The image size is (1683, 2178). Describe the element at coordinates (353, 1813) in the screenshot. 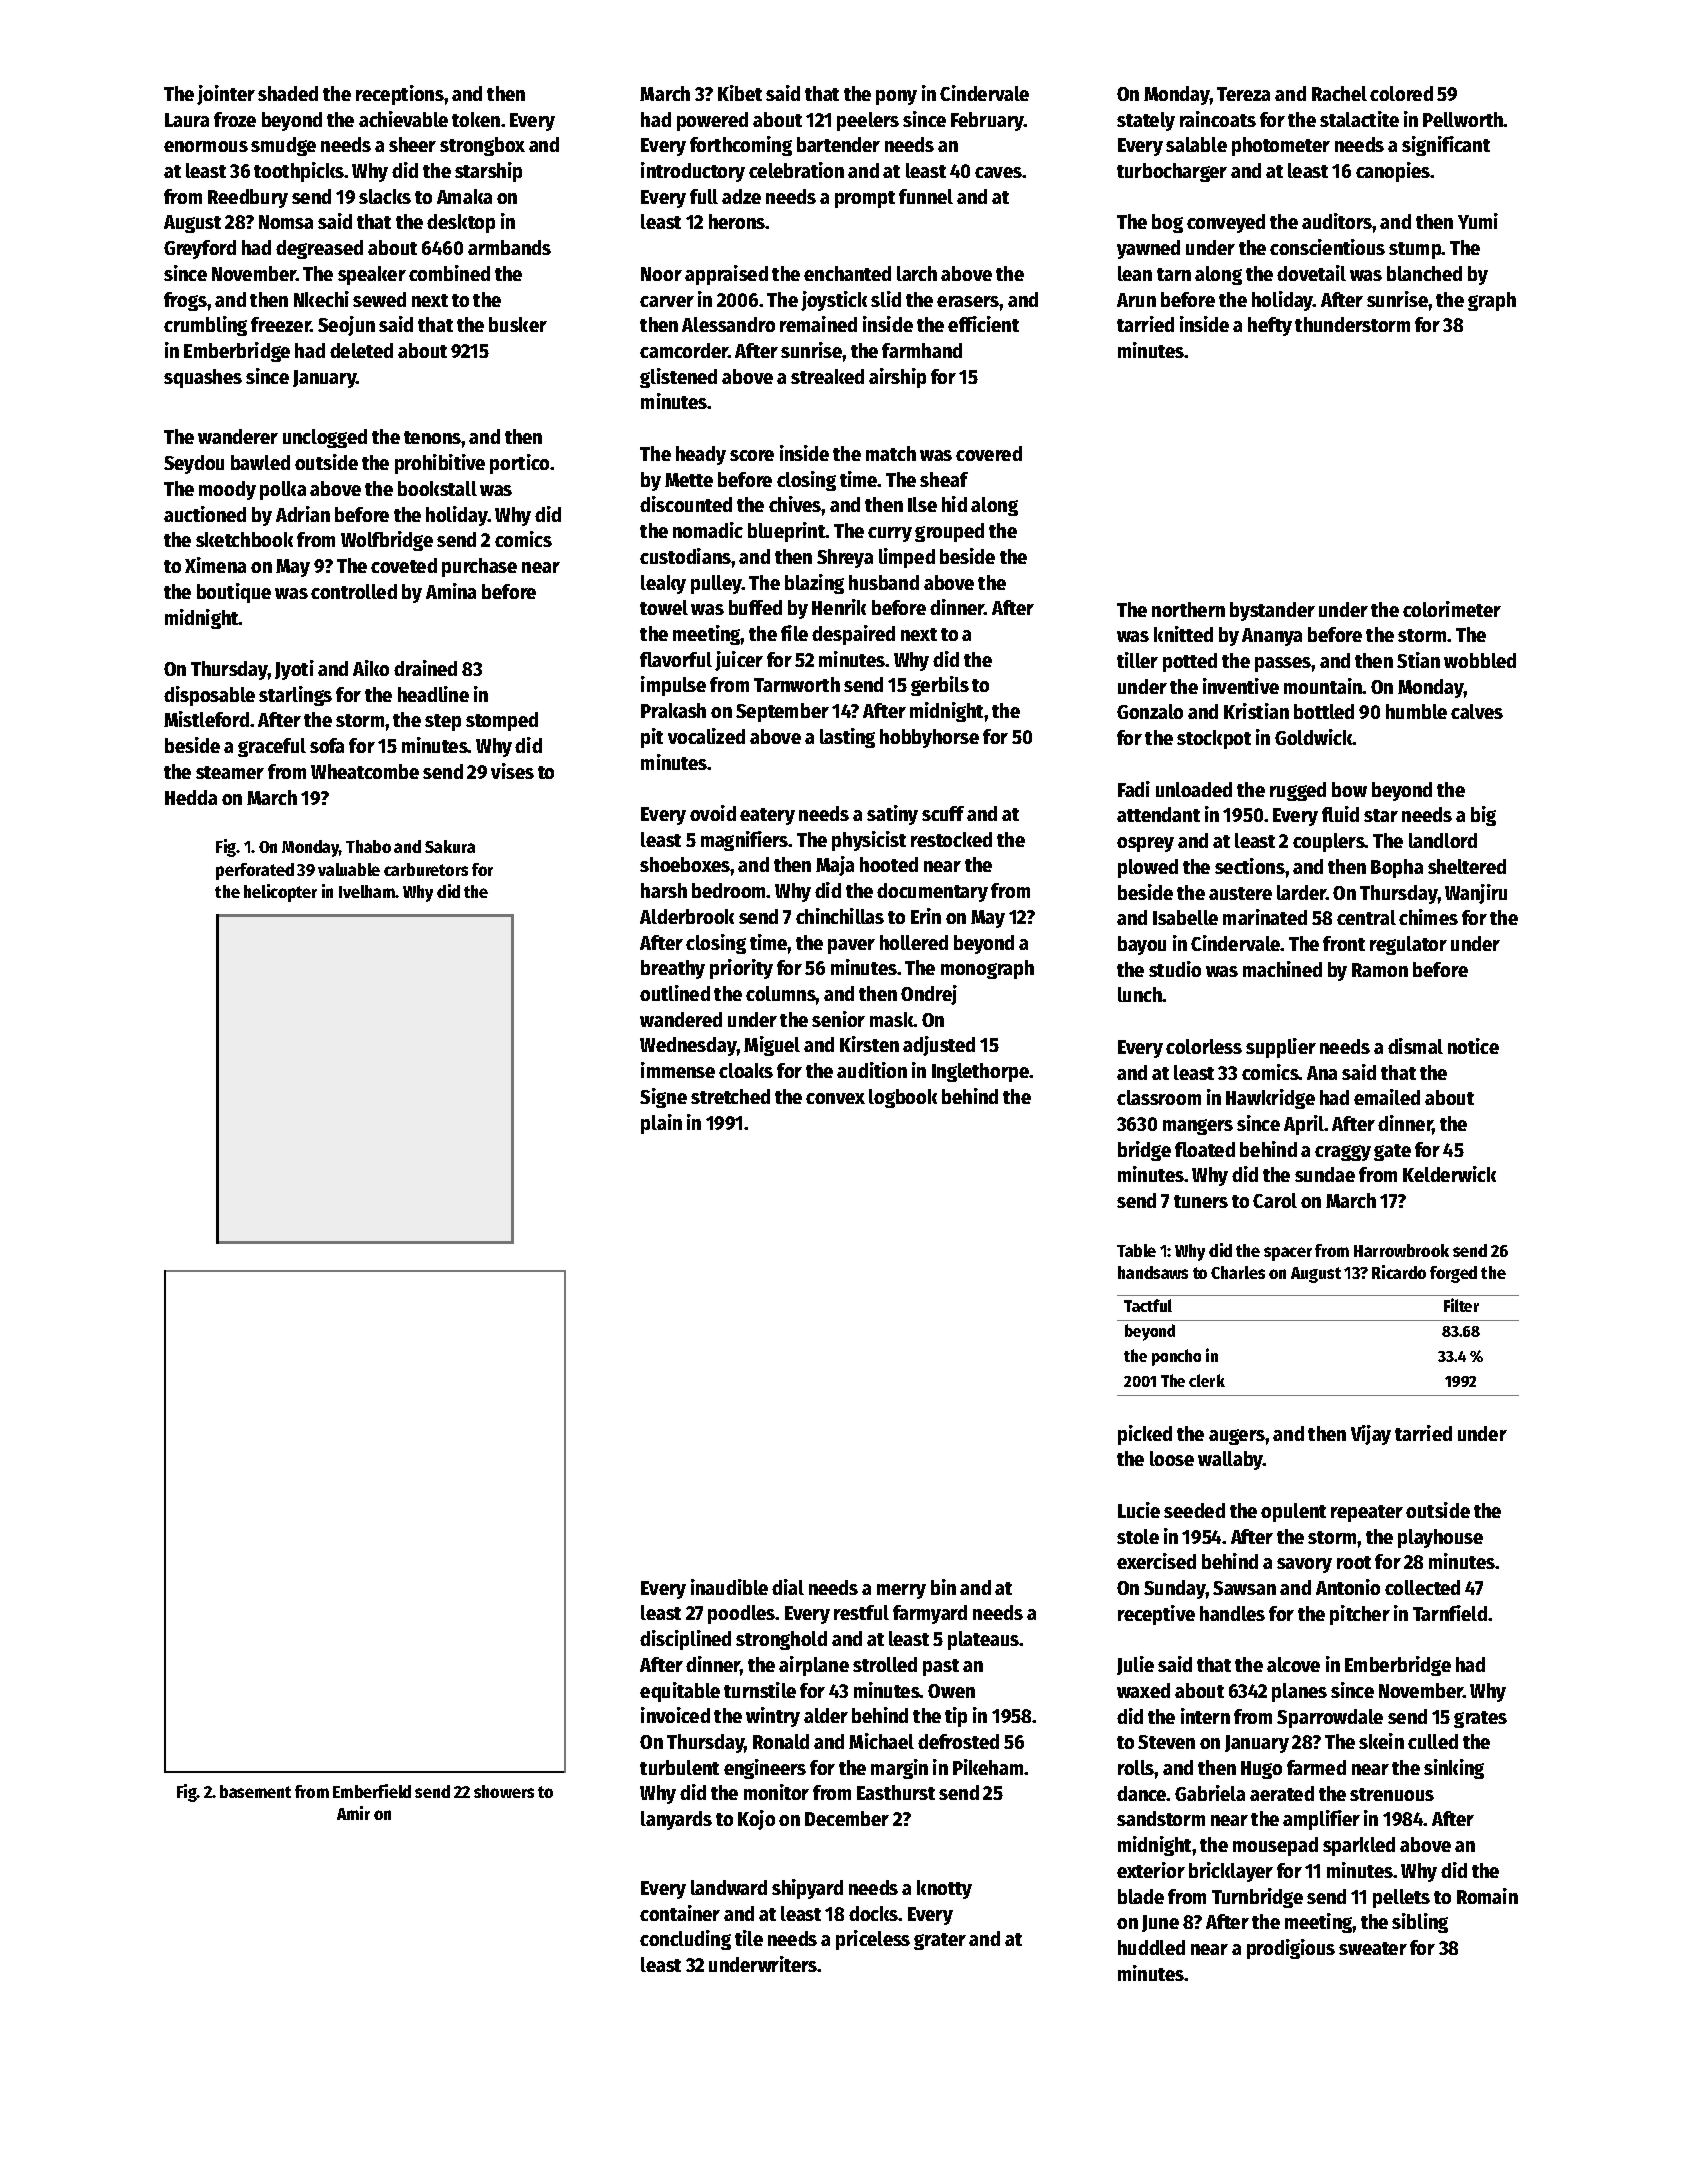

I see `Amir` at that location.
